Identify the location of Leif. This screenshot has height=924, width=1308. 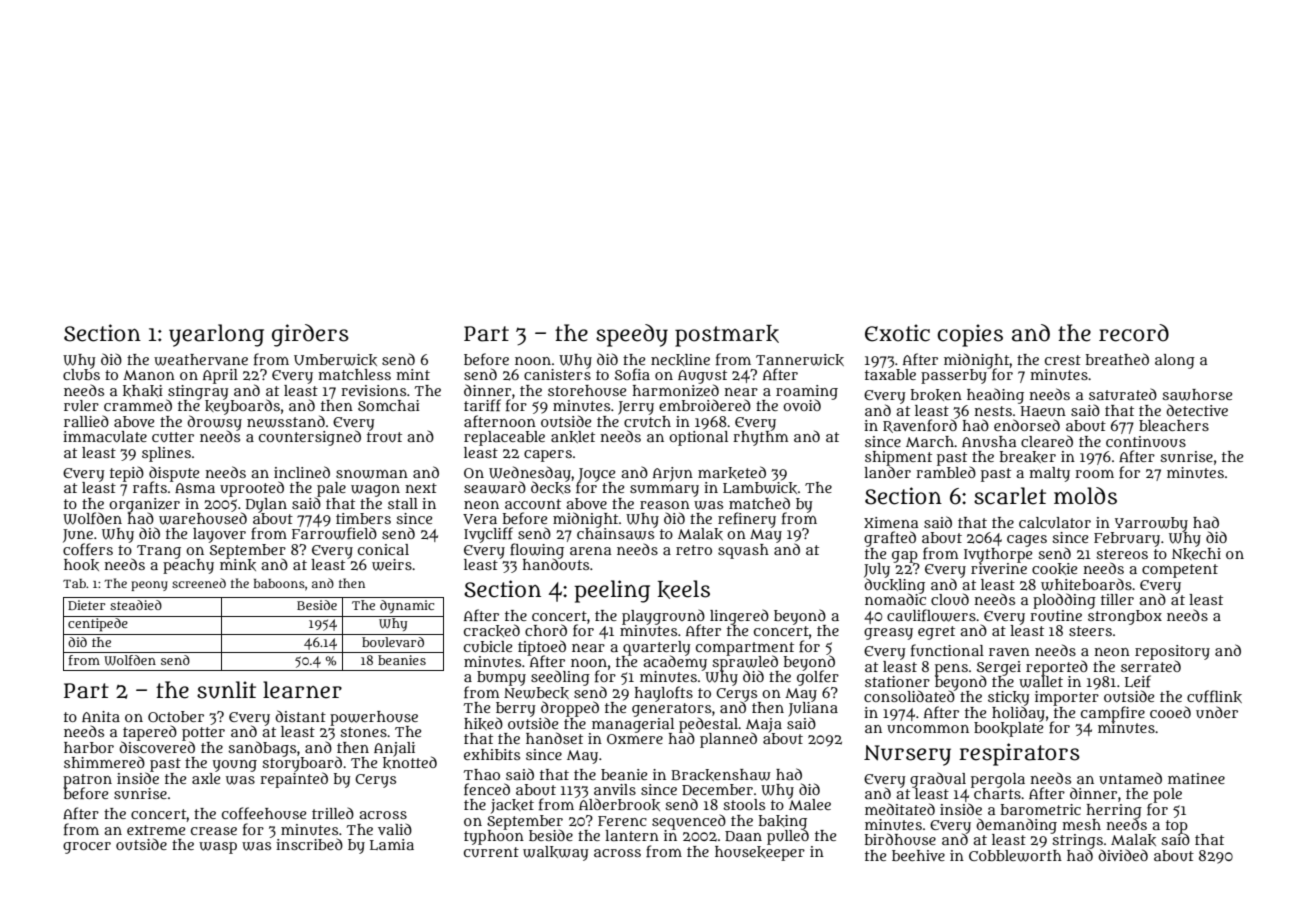
(1138, 681).
